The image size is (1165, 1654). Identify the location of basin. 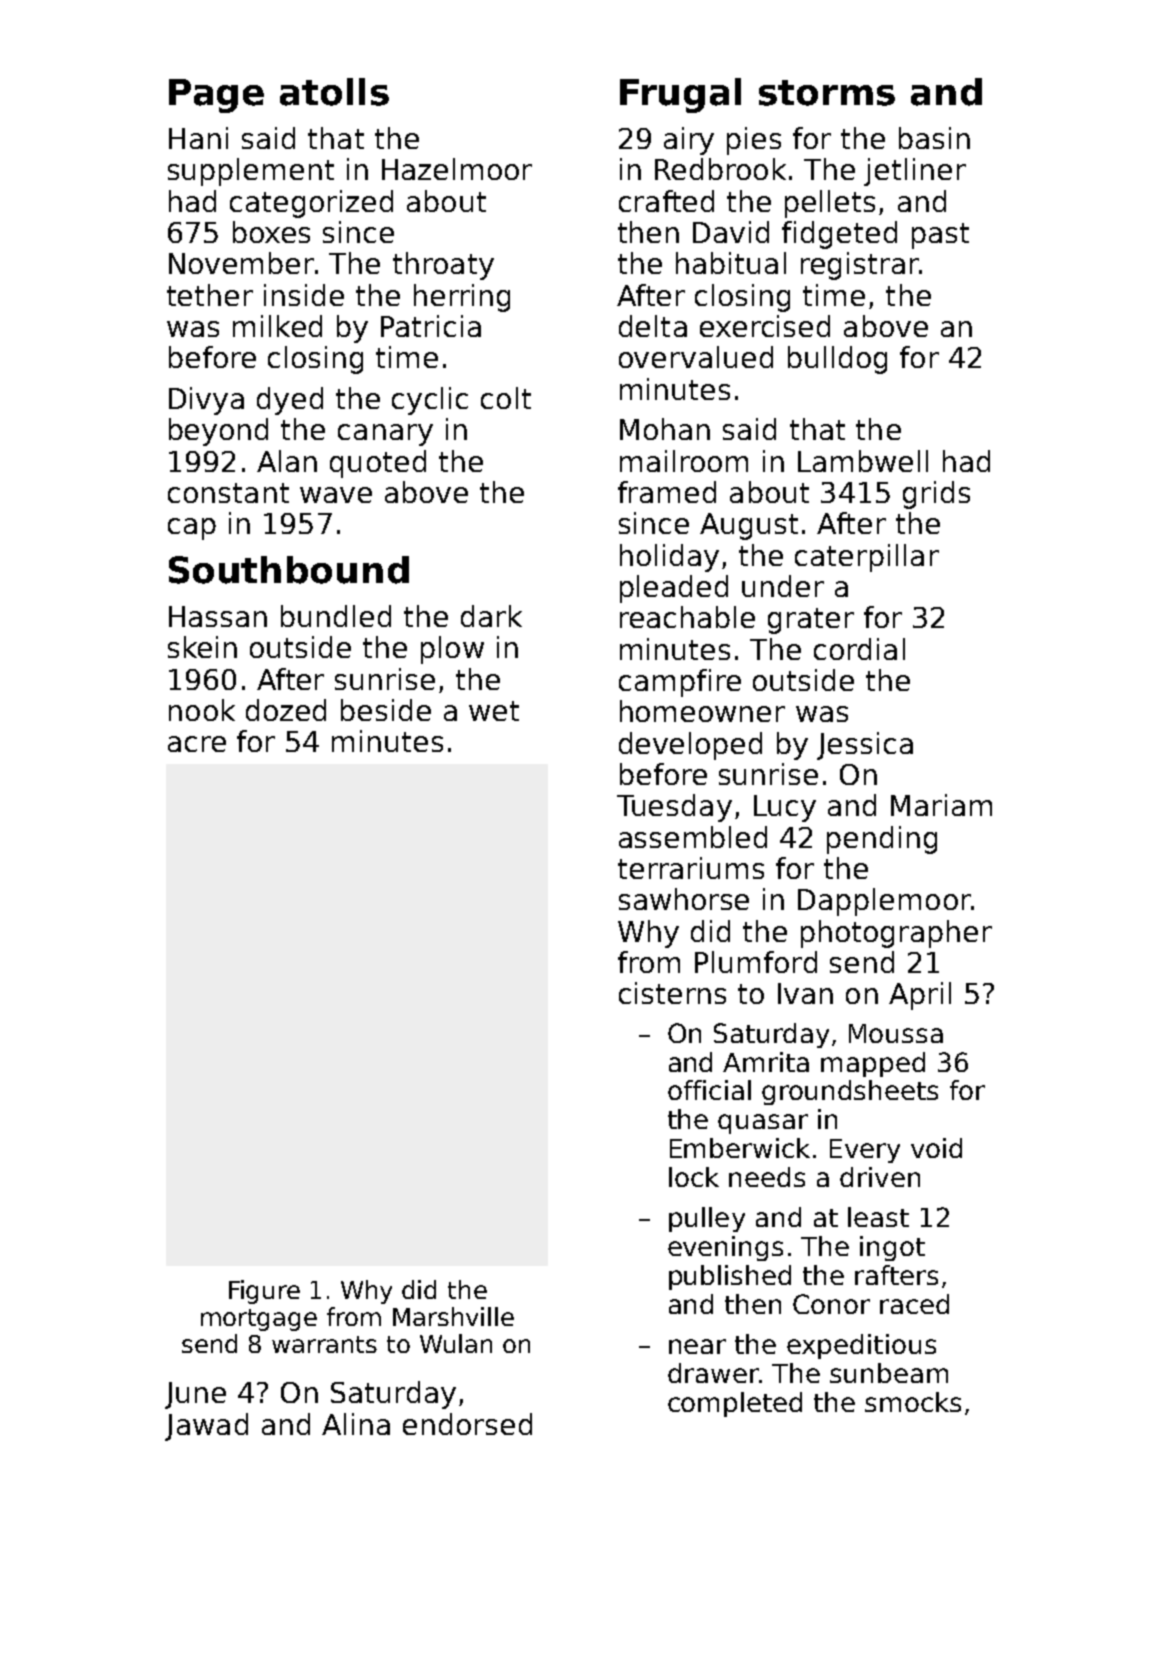
(934, 138).
